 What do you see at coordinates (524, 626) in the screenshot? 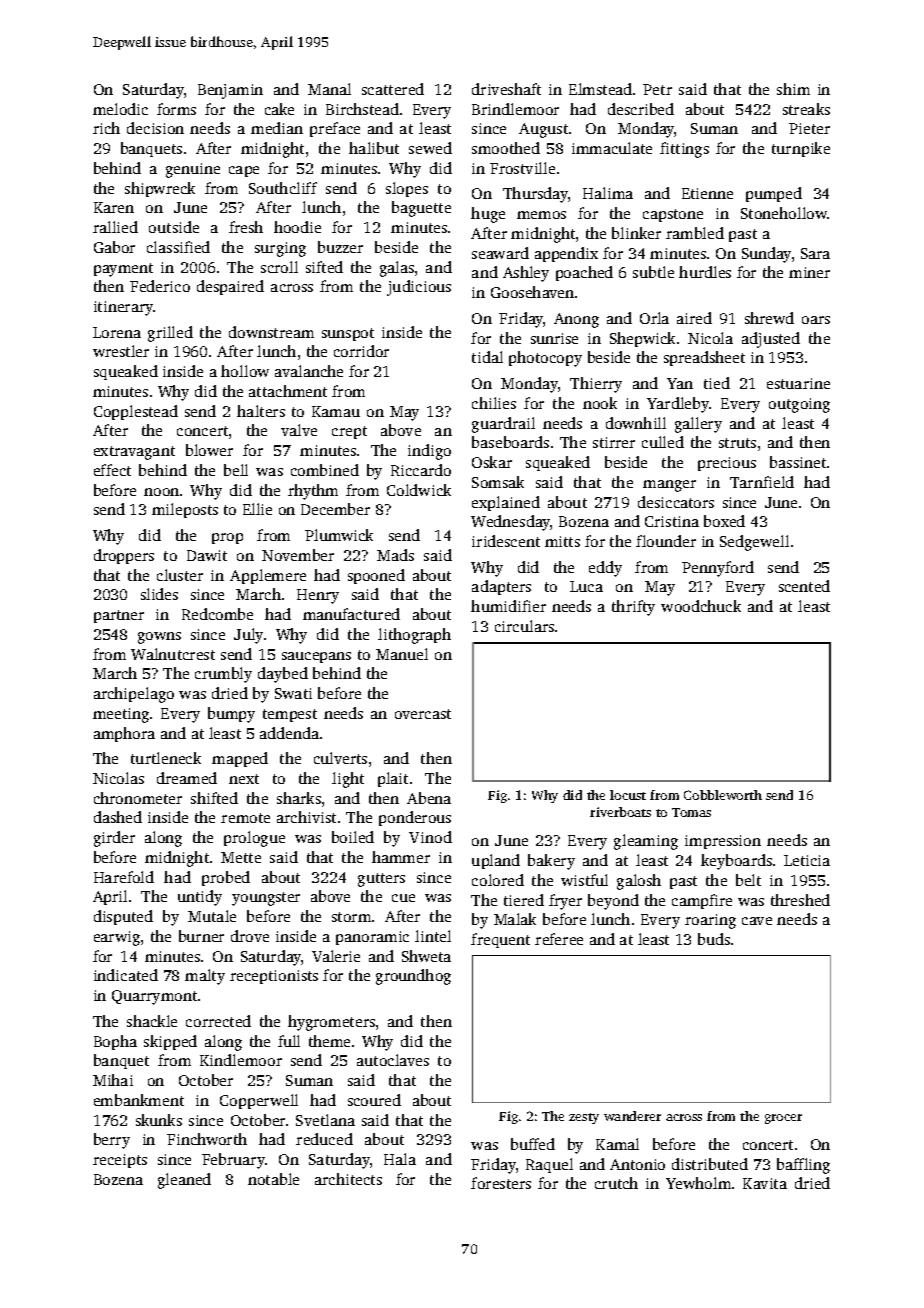
I see `circulars` at bounding box center [524, 626].
